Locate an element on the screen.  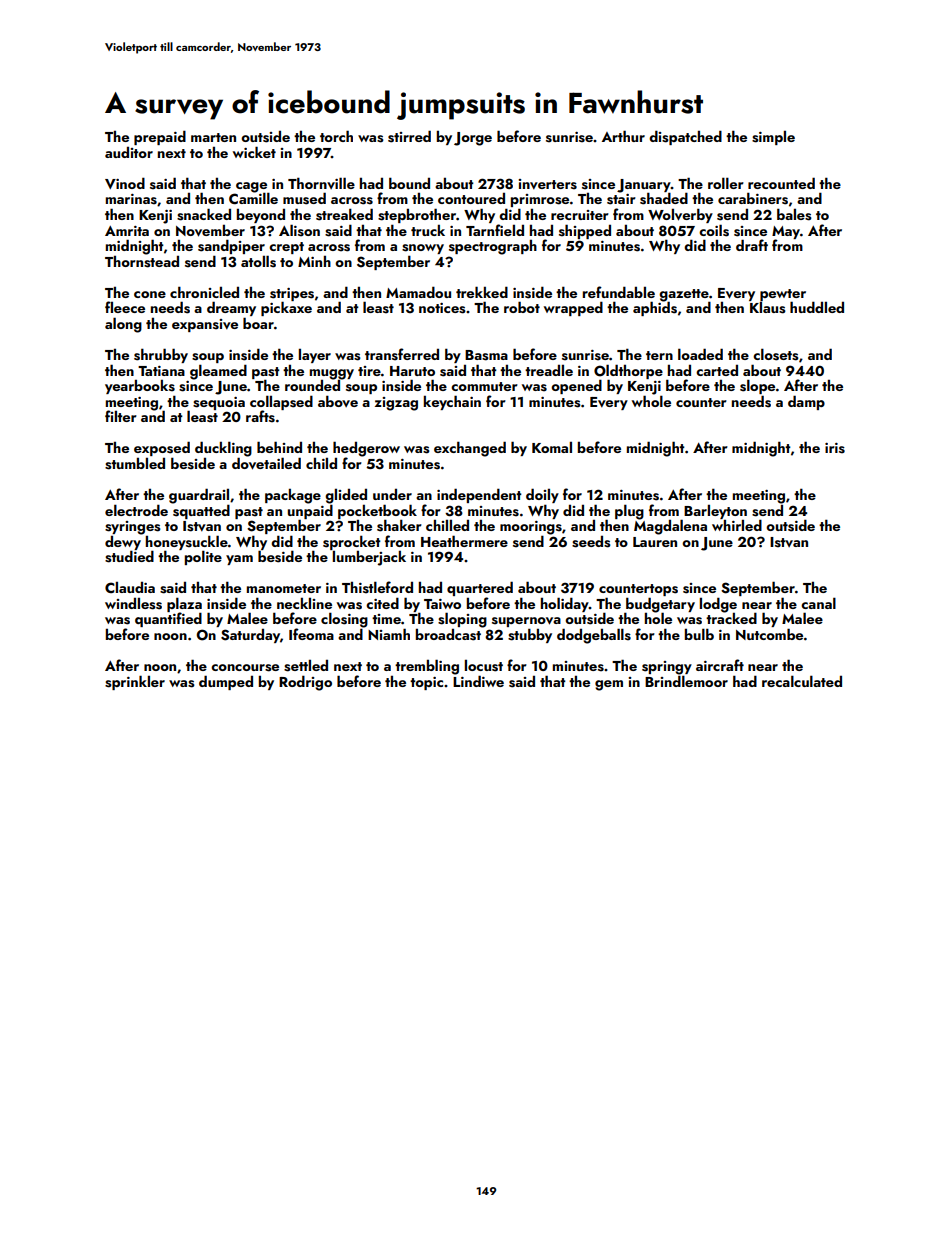
dumped is located at coordinates (226, 682).
